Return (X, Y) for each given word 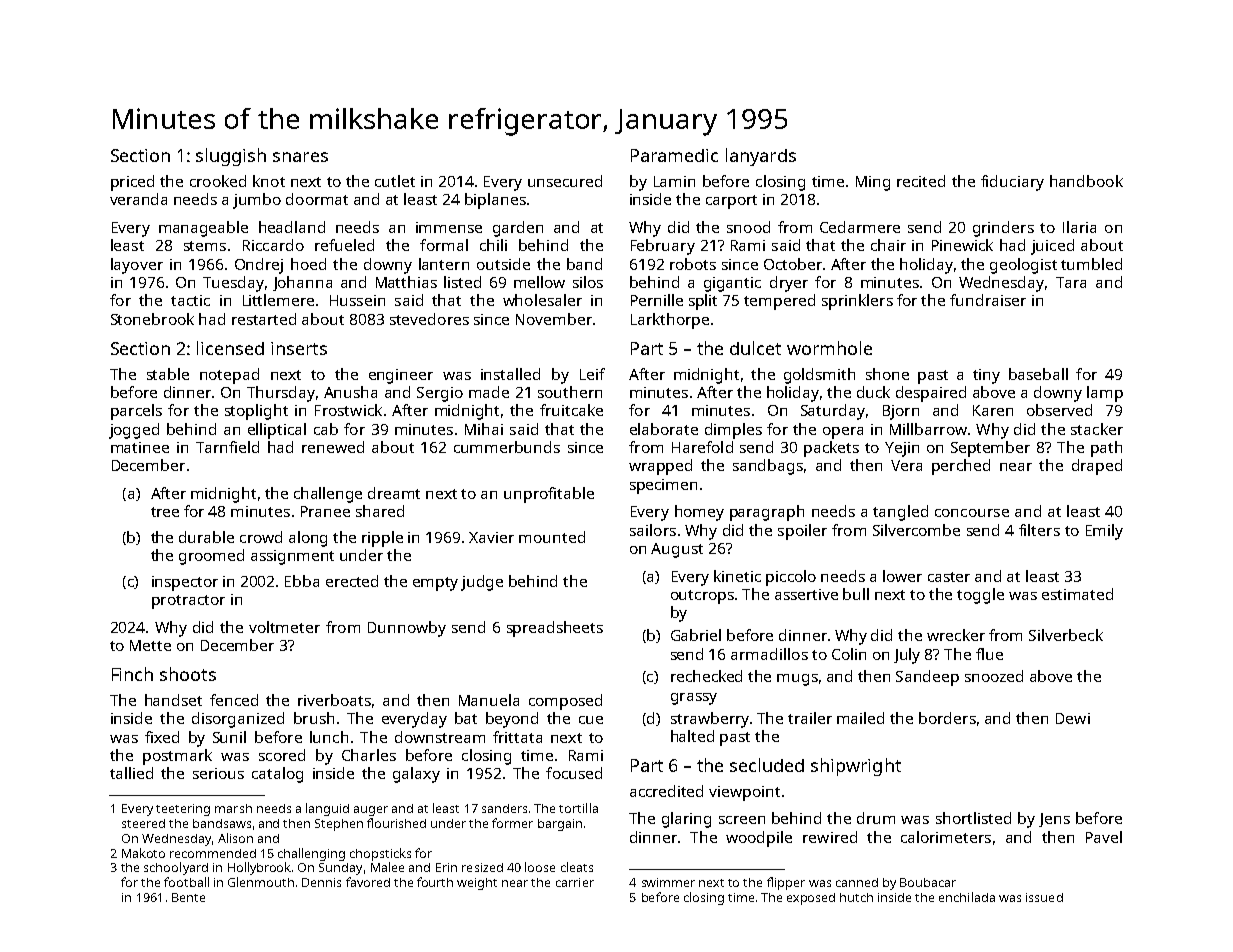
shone (887, 374)
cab (326, 429)
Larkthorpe (670, 321)
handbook (1086, 181)
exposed (811, 899)
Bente (188, 897)
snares (300, 157)
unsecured (565, 181)
